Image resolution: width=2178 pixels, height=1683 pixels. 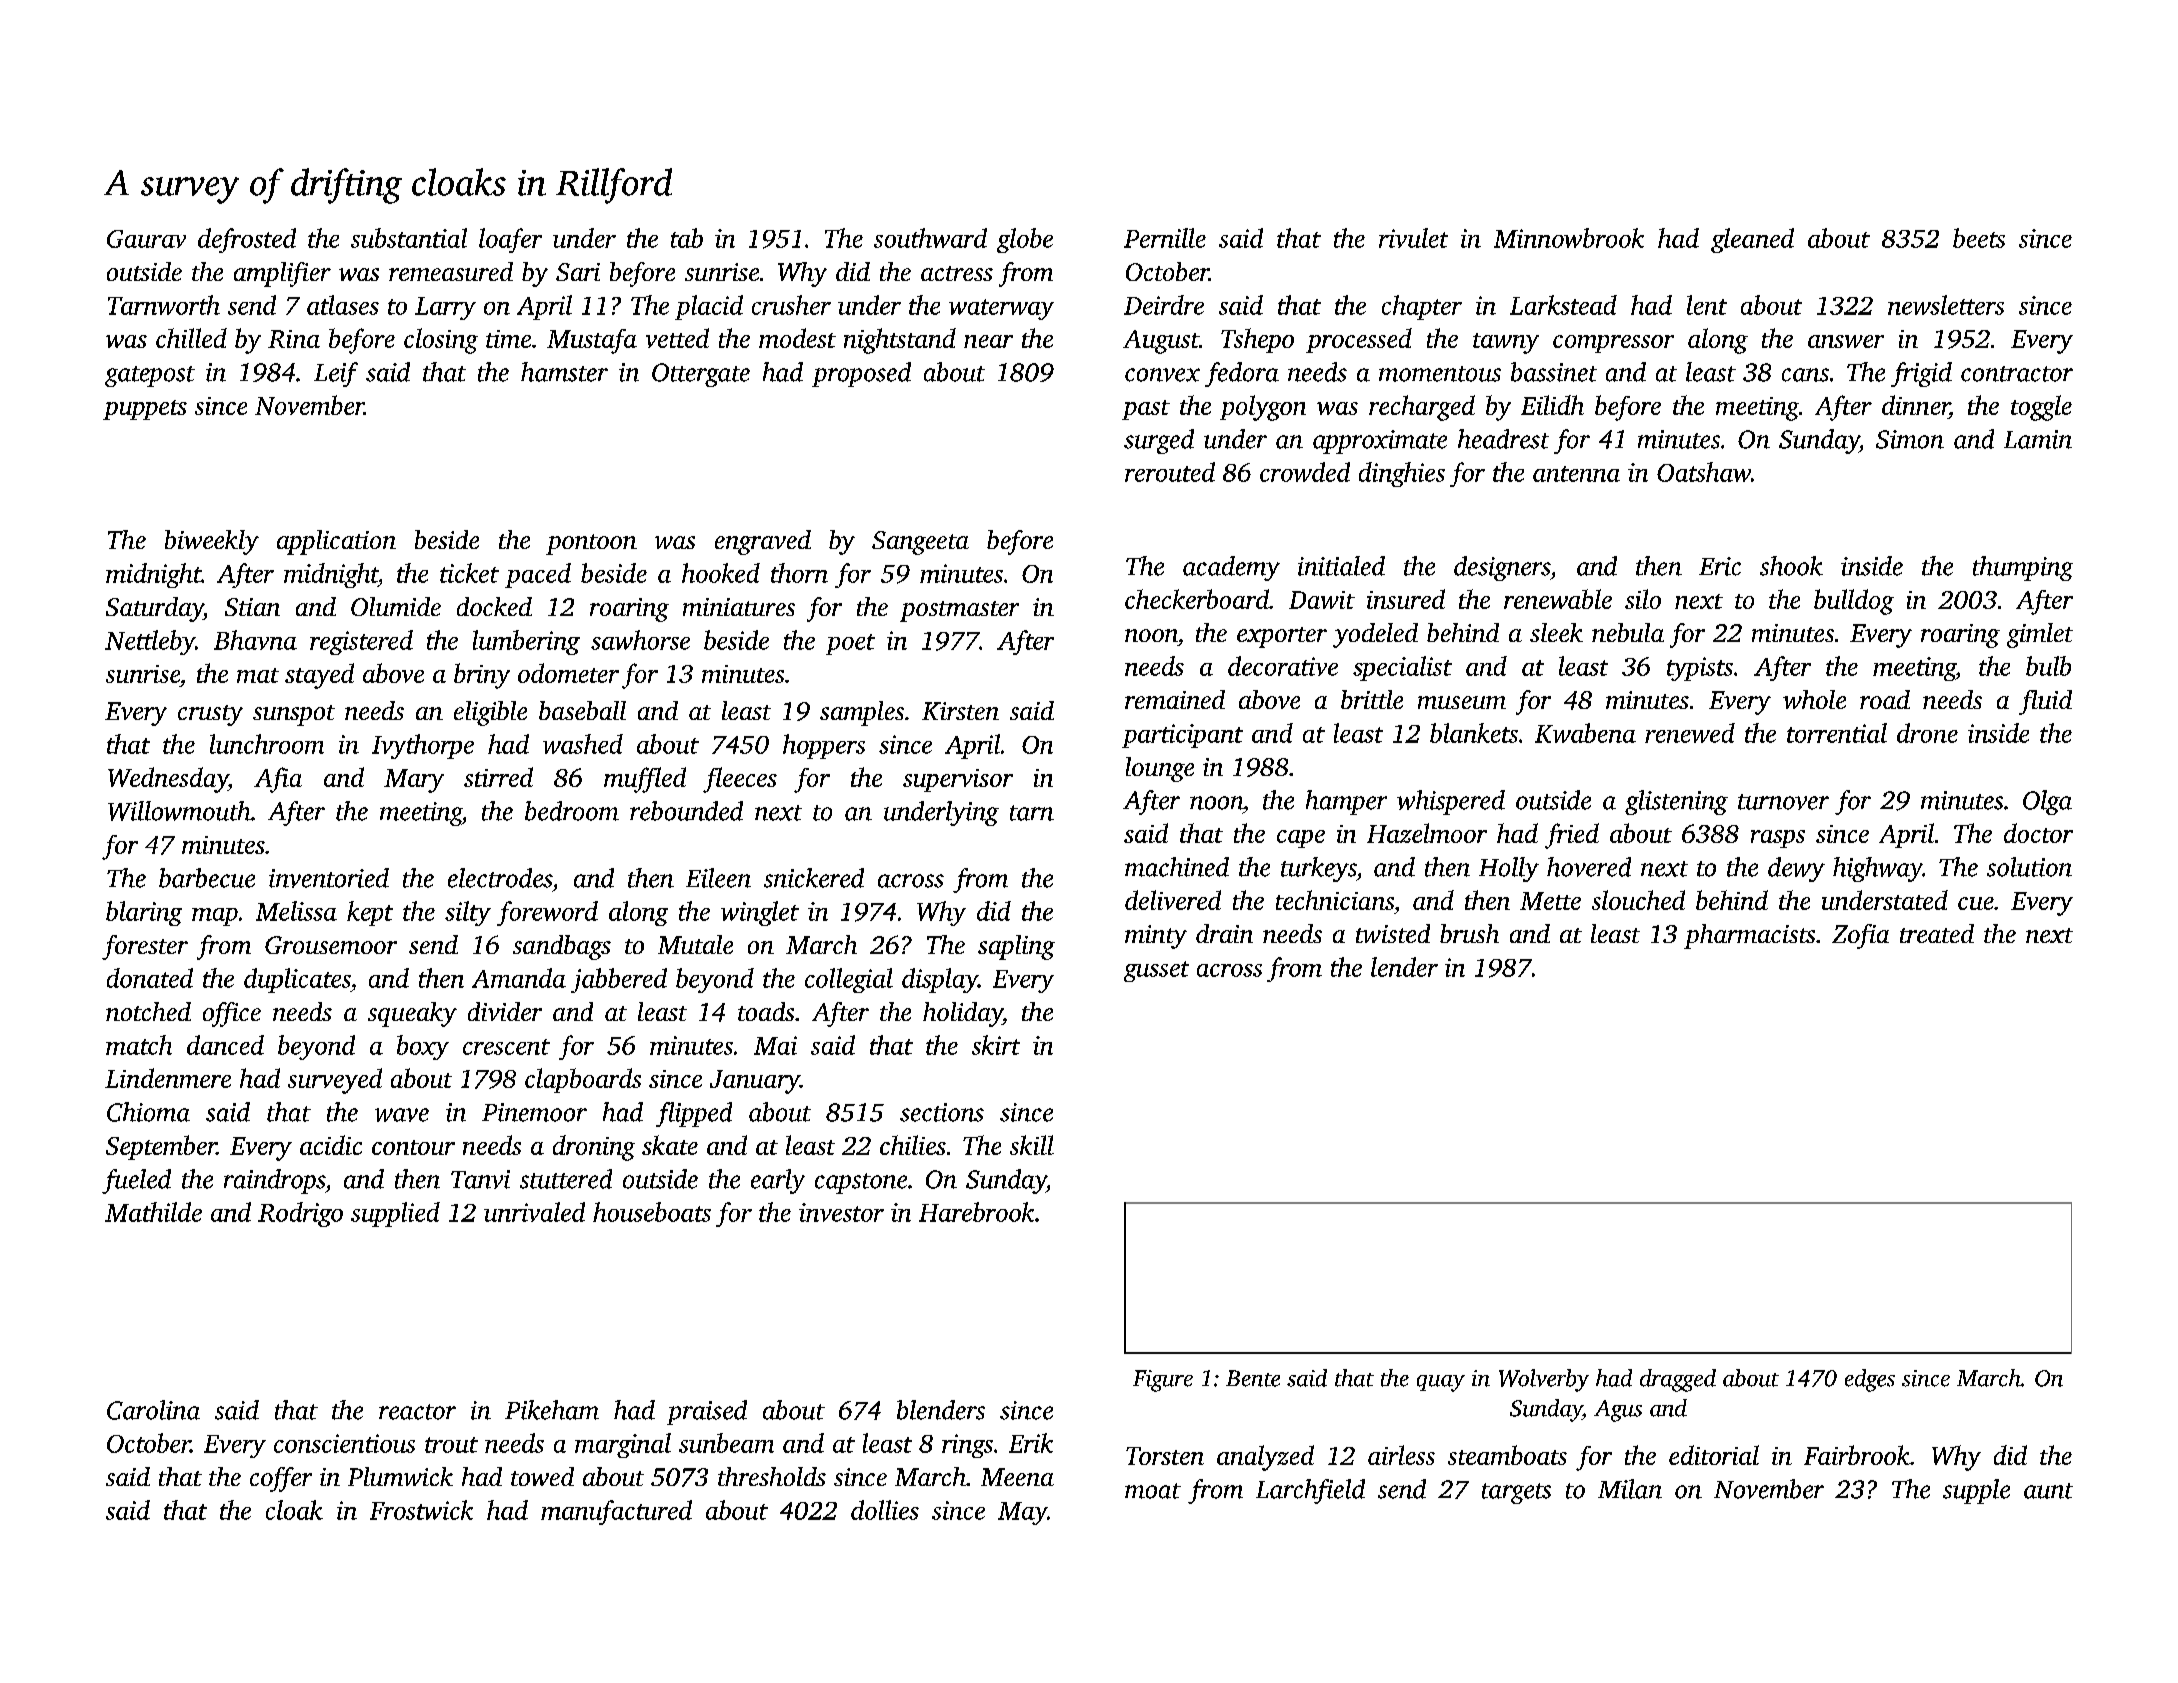 What do you see at coordinates (255, 640) in the screenshot?
I see `Bhavna` at bounding box center [255, 640].
